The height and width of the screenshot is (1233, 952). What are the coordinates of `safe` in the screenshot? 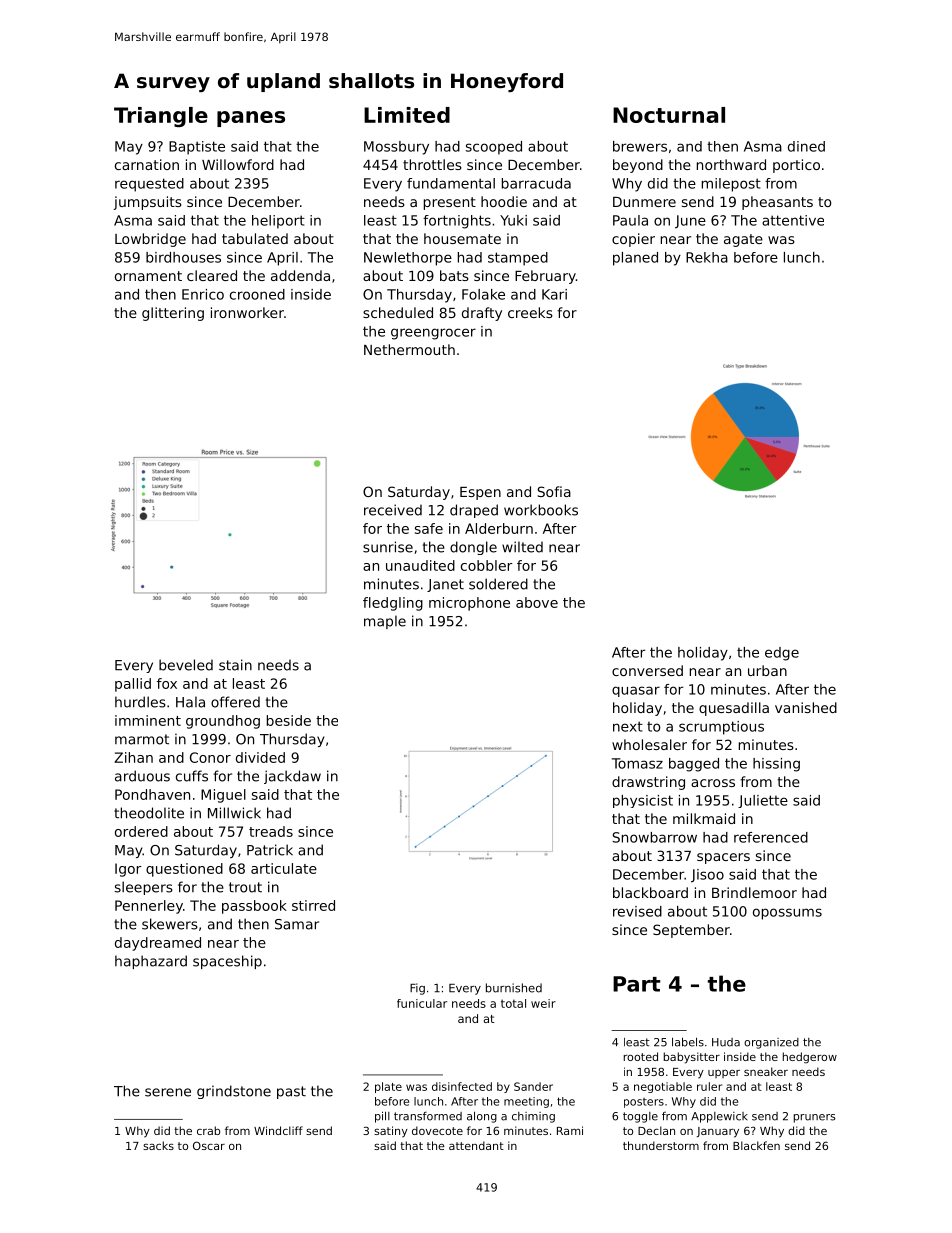 It's located at (429, 528).
